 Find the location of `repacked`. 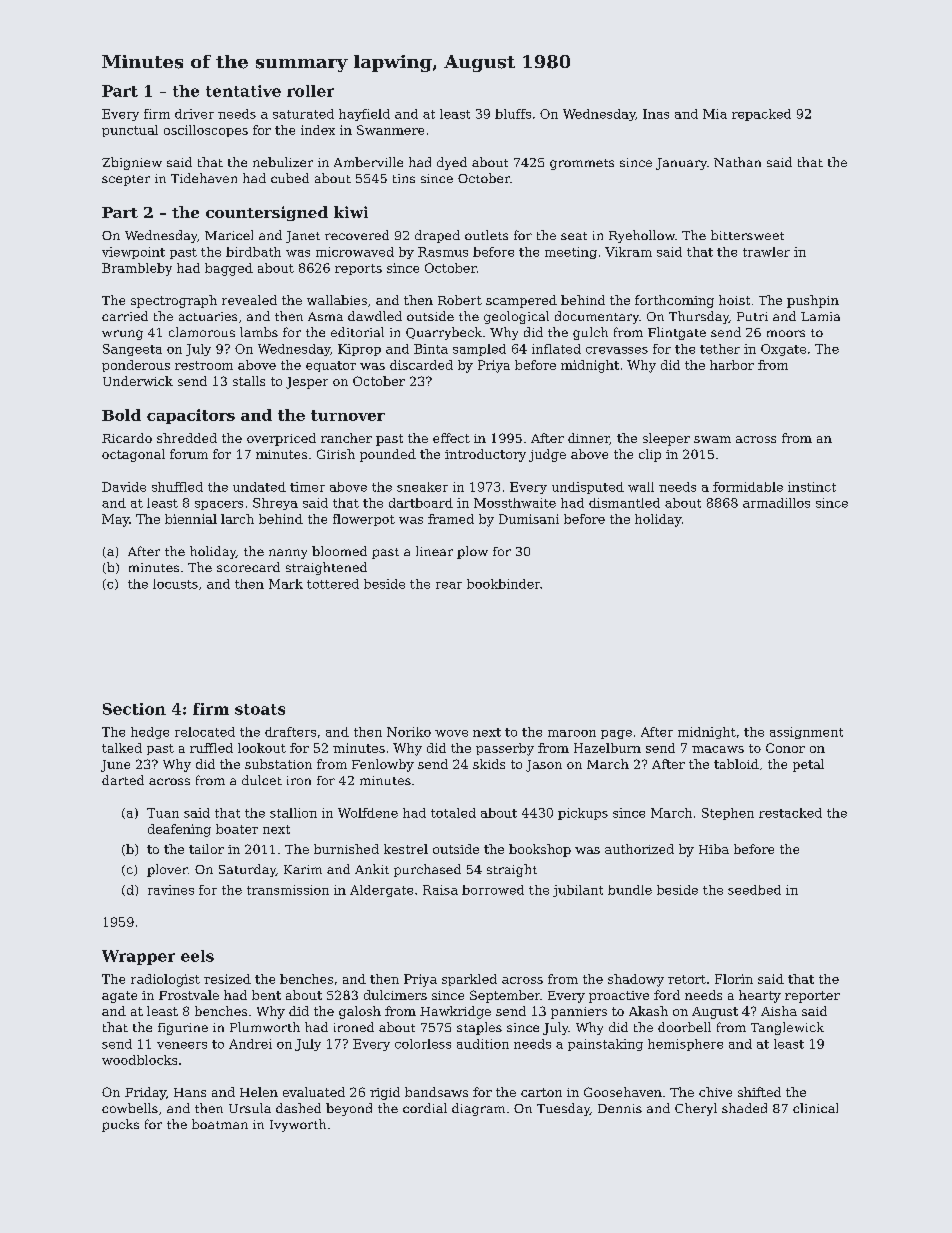

repacked is located at coordinates (761, 115).
